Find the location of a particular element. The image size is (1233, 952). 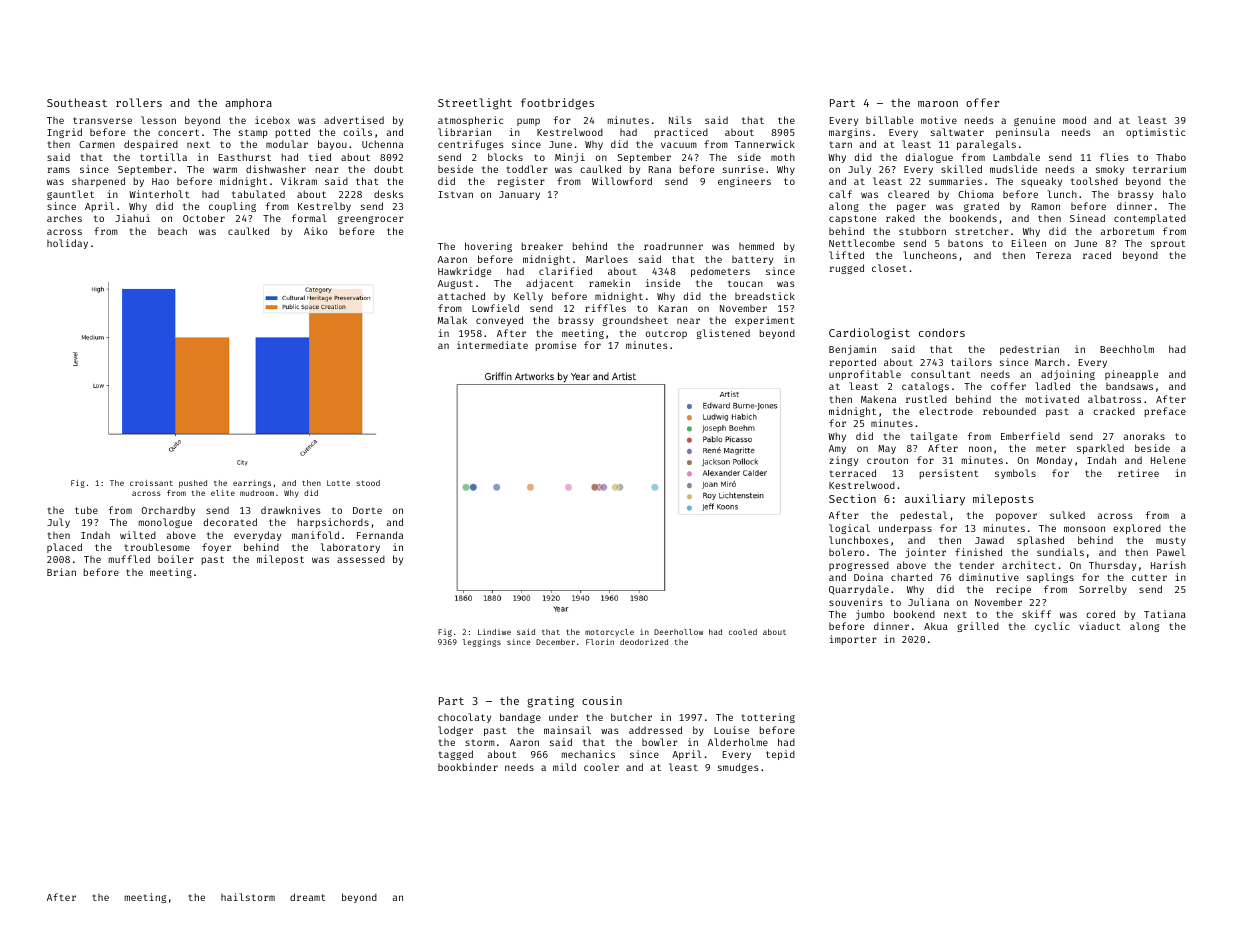

potted is located at coordinates (293, 133).
